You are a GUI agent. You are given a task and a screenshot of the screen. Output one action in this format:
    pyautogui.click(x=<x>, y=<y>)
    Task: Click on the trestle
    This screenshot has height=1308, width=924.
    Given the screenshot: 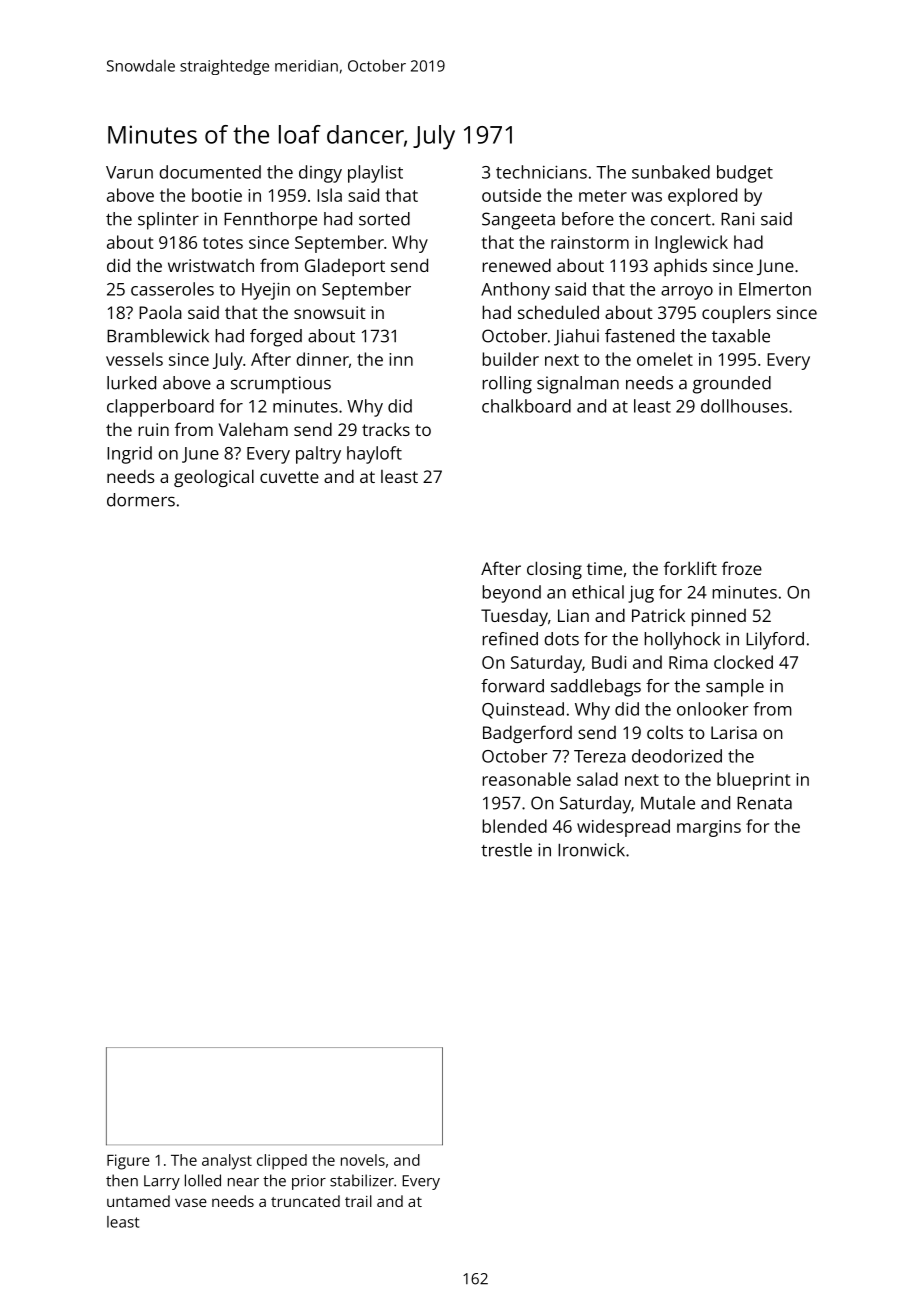 What is the action you would take?
    pyautogui.click(x=506, y=850)
